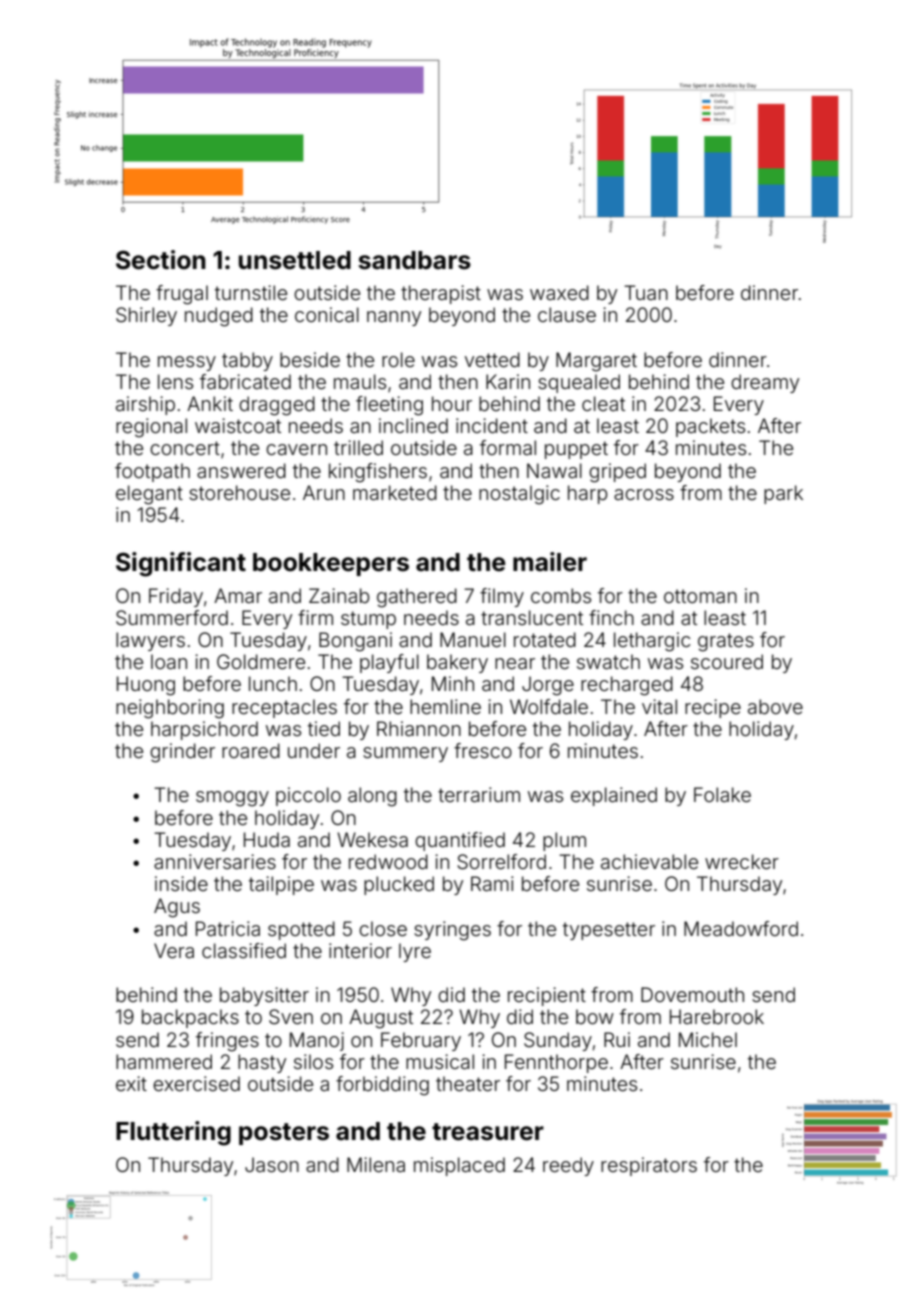  I want to click on incident, so click(492, 425).
